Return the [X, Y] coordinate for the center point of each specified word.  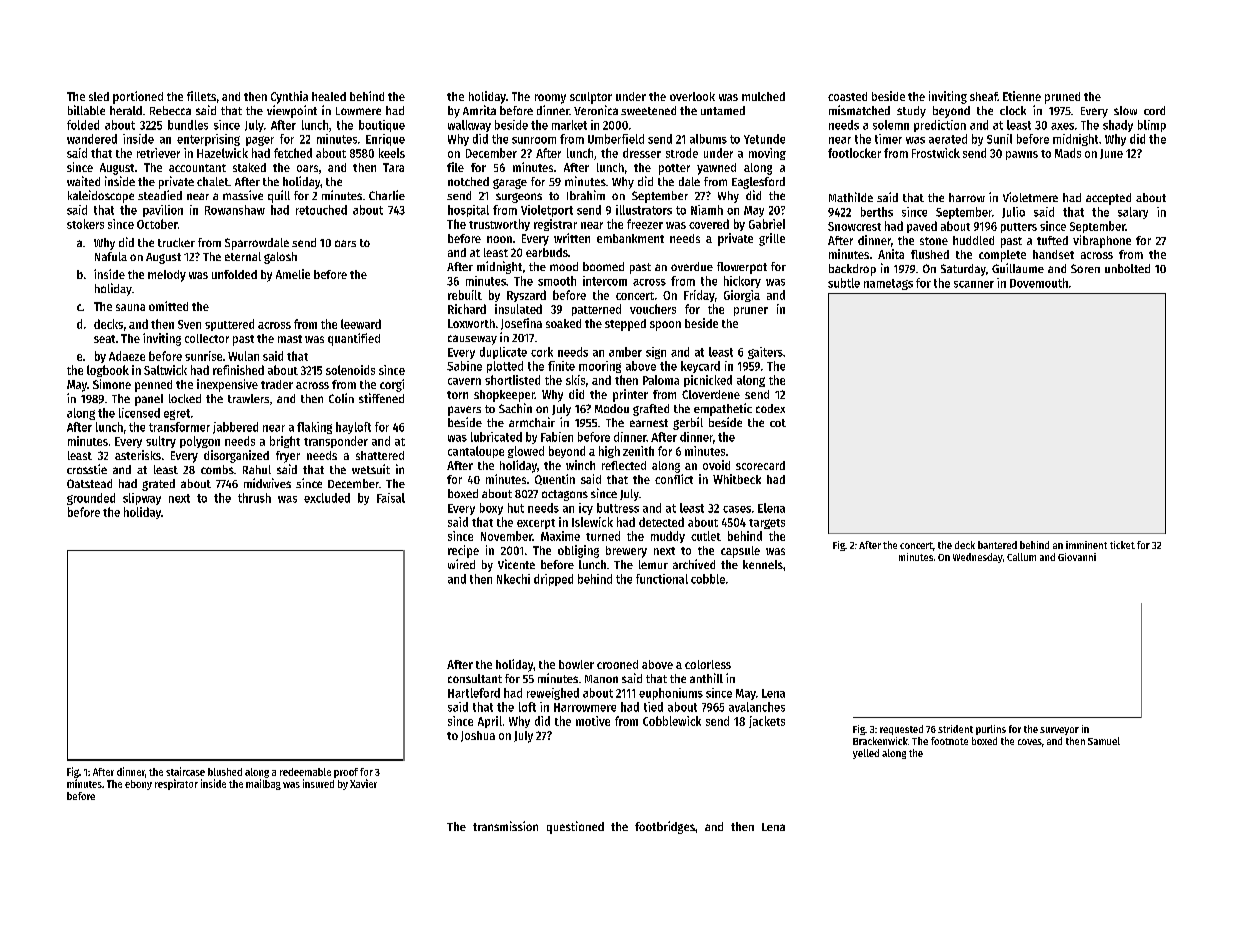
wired [461, 564]
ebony [138, 785]
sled [99, 96]
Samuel [1104, 741]
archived [694, 564]
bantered [997, 545]
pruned [1062, 98]
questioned [575, 827]
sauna [130, 307]
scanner [974, 284]
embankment [630, 238]
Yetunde [764, 139]
